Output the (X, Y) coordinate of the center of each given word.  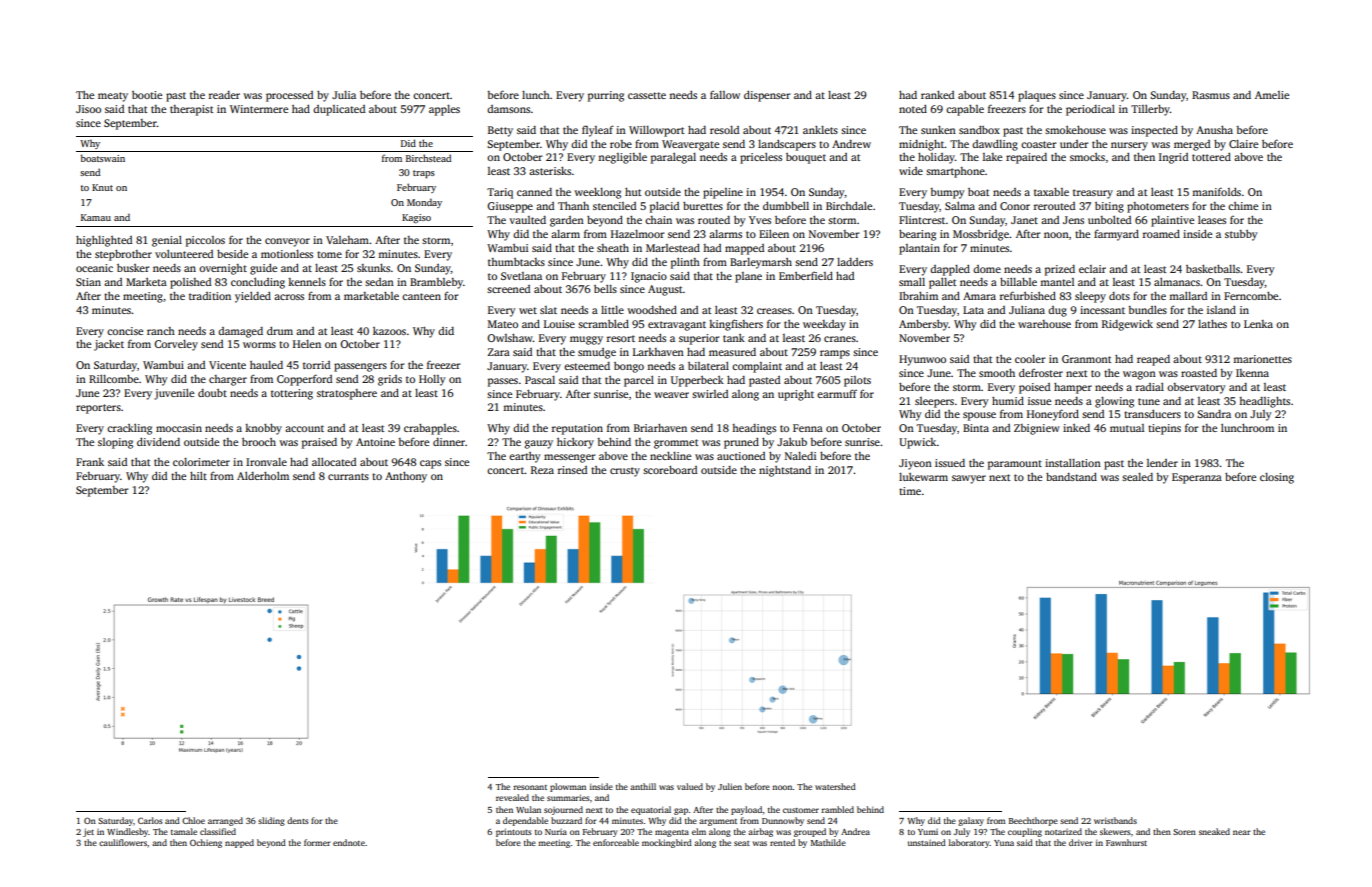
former (317, 842)
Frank (90, 462)
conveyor (287, 242)
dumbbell (786, 206)
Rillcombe (114, 379)
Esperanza (1197, 478)
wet (528, 310)
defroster (1041, 373)
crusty (625, 472)
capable (965, 110)
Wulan (528, 809)
